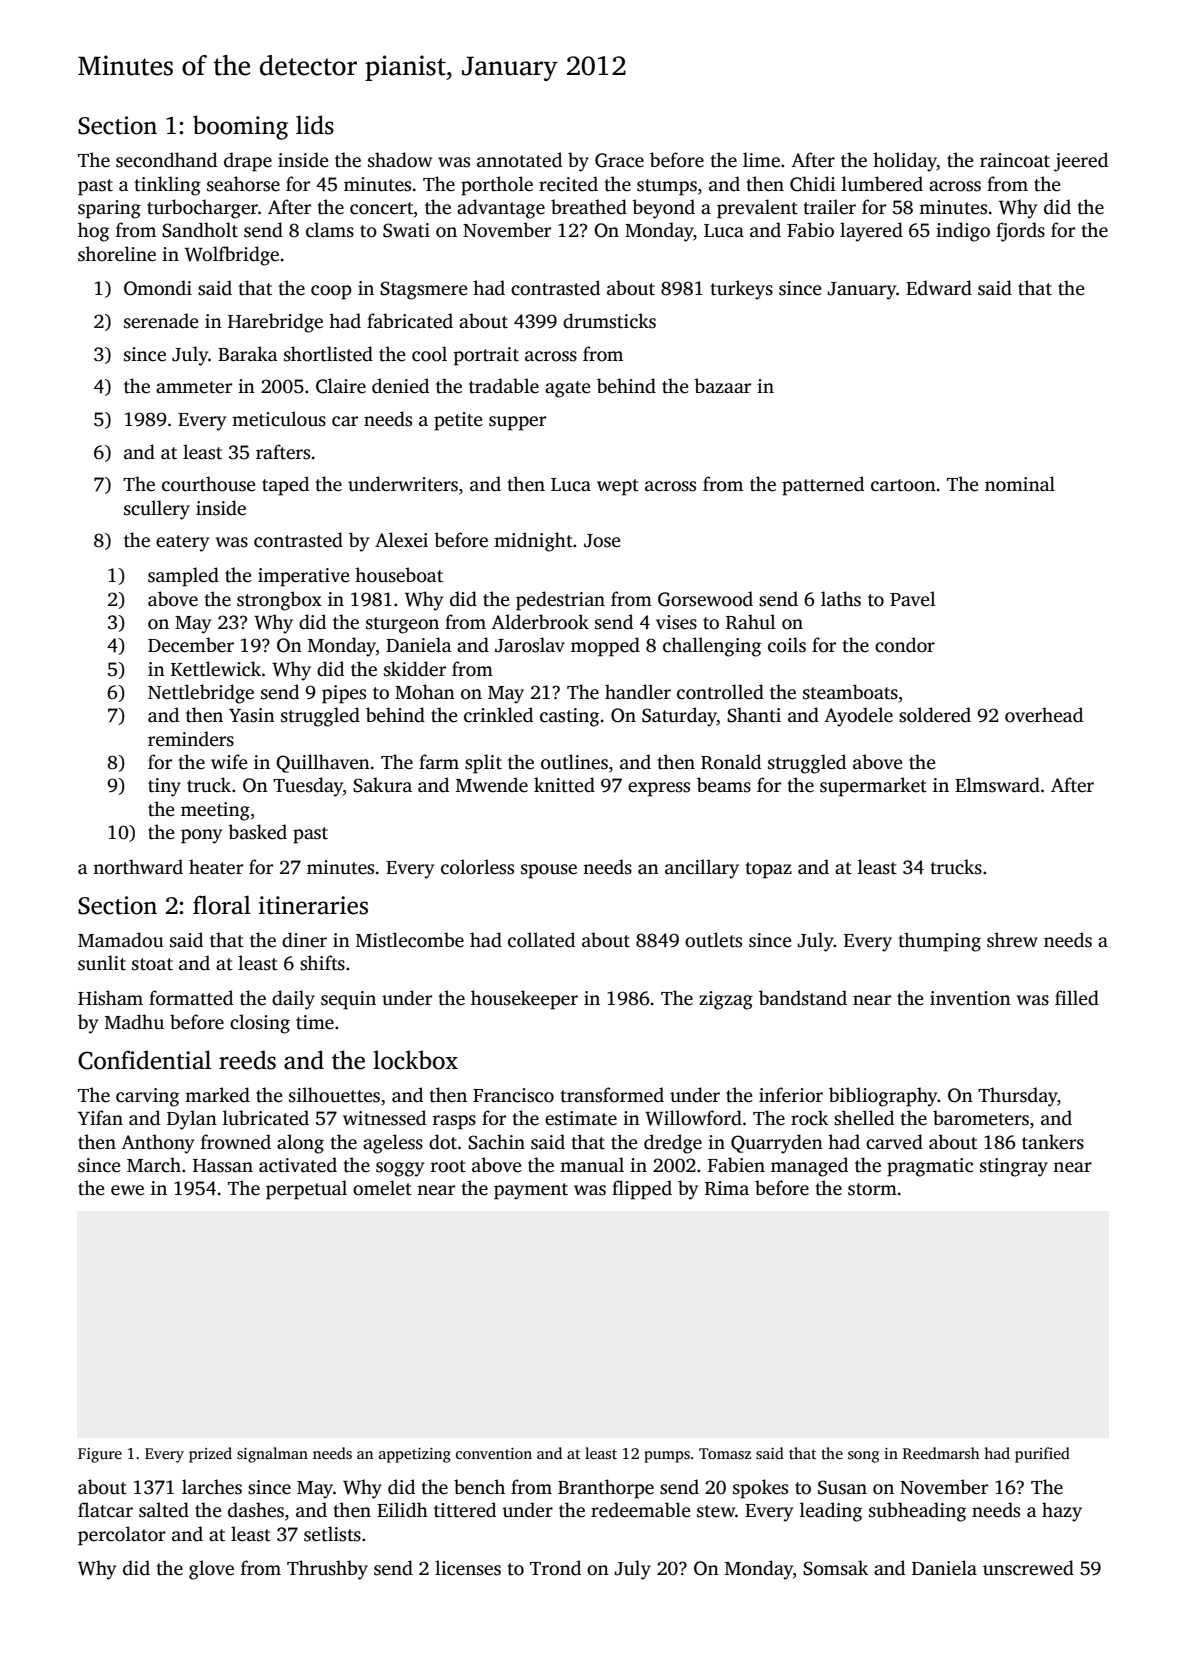  I want to click on Somsak, so click(835, 1568).
